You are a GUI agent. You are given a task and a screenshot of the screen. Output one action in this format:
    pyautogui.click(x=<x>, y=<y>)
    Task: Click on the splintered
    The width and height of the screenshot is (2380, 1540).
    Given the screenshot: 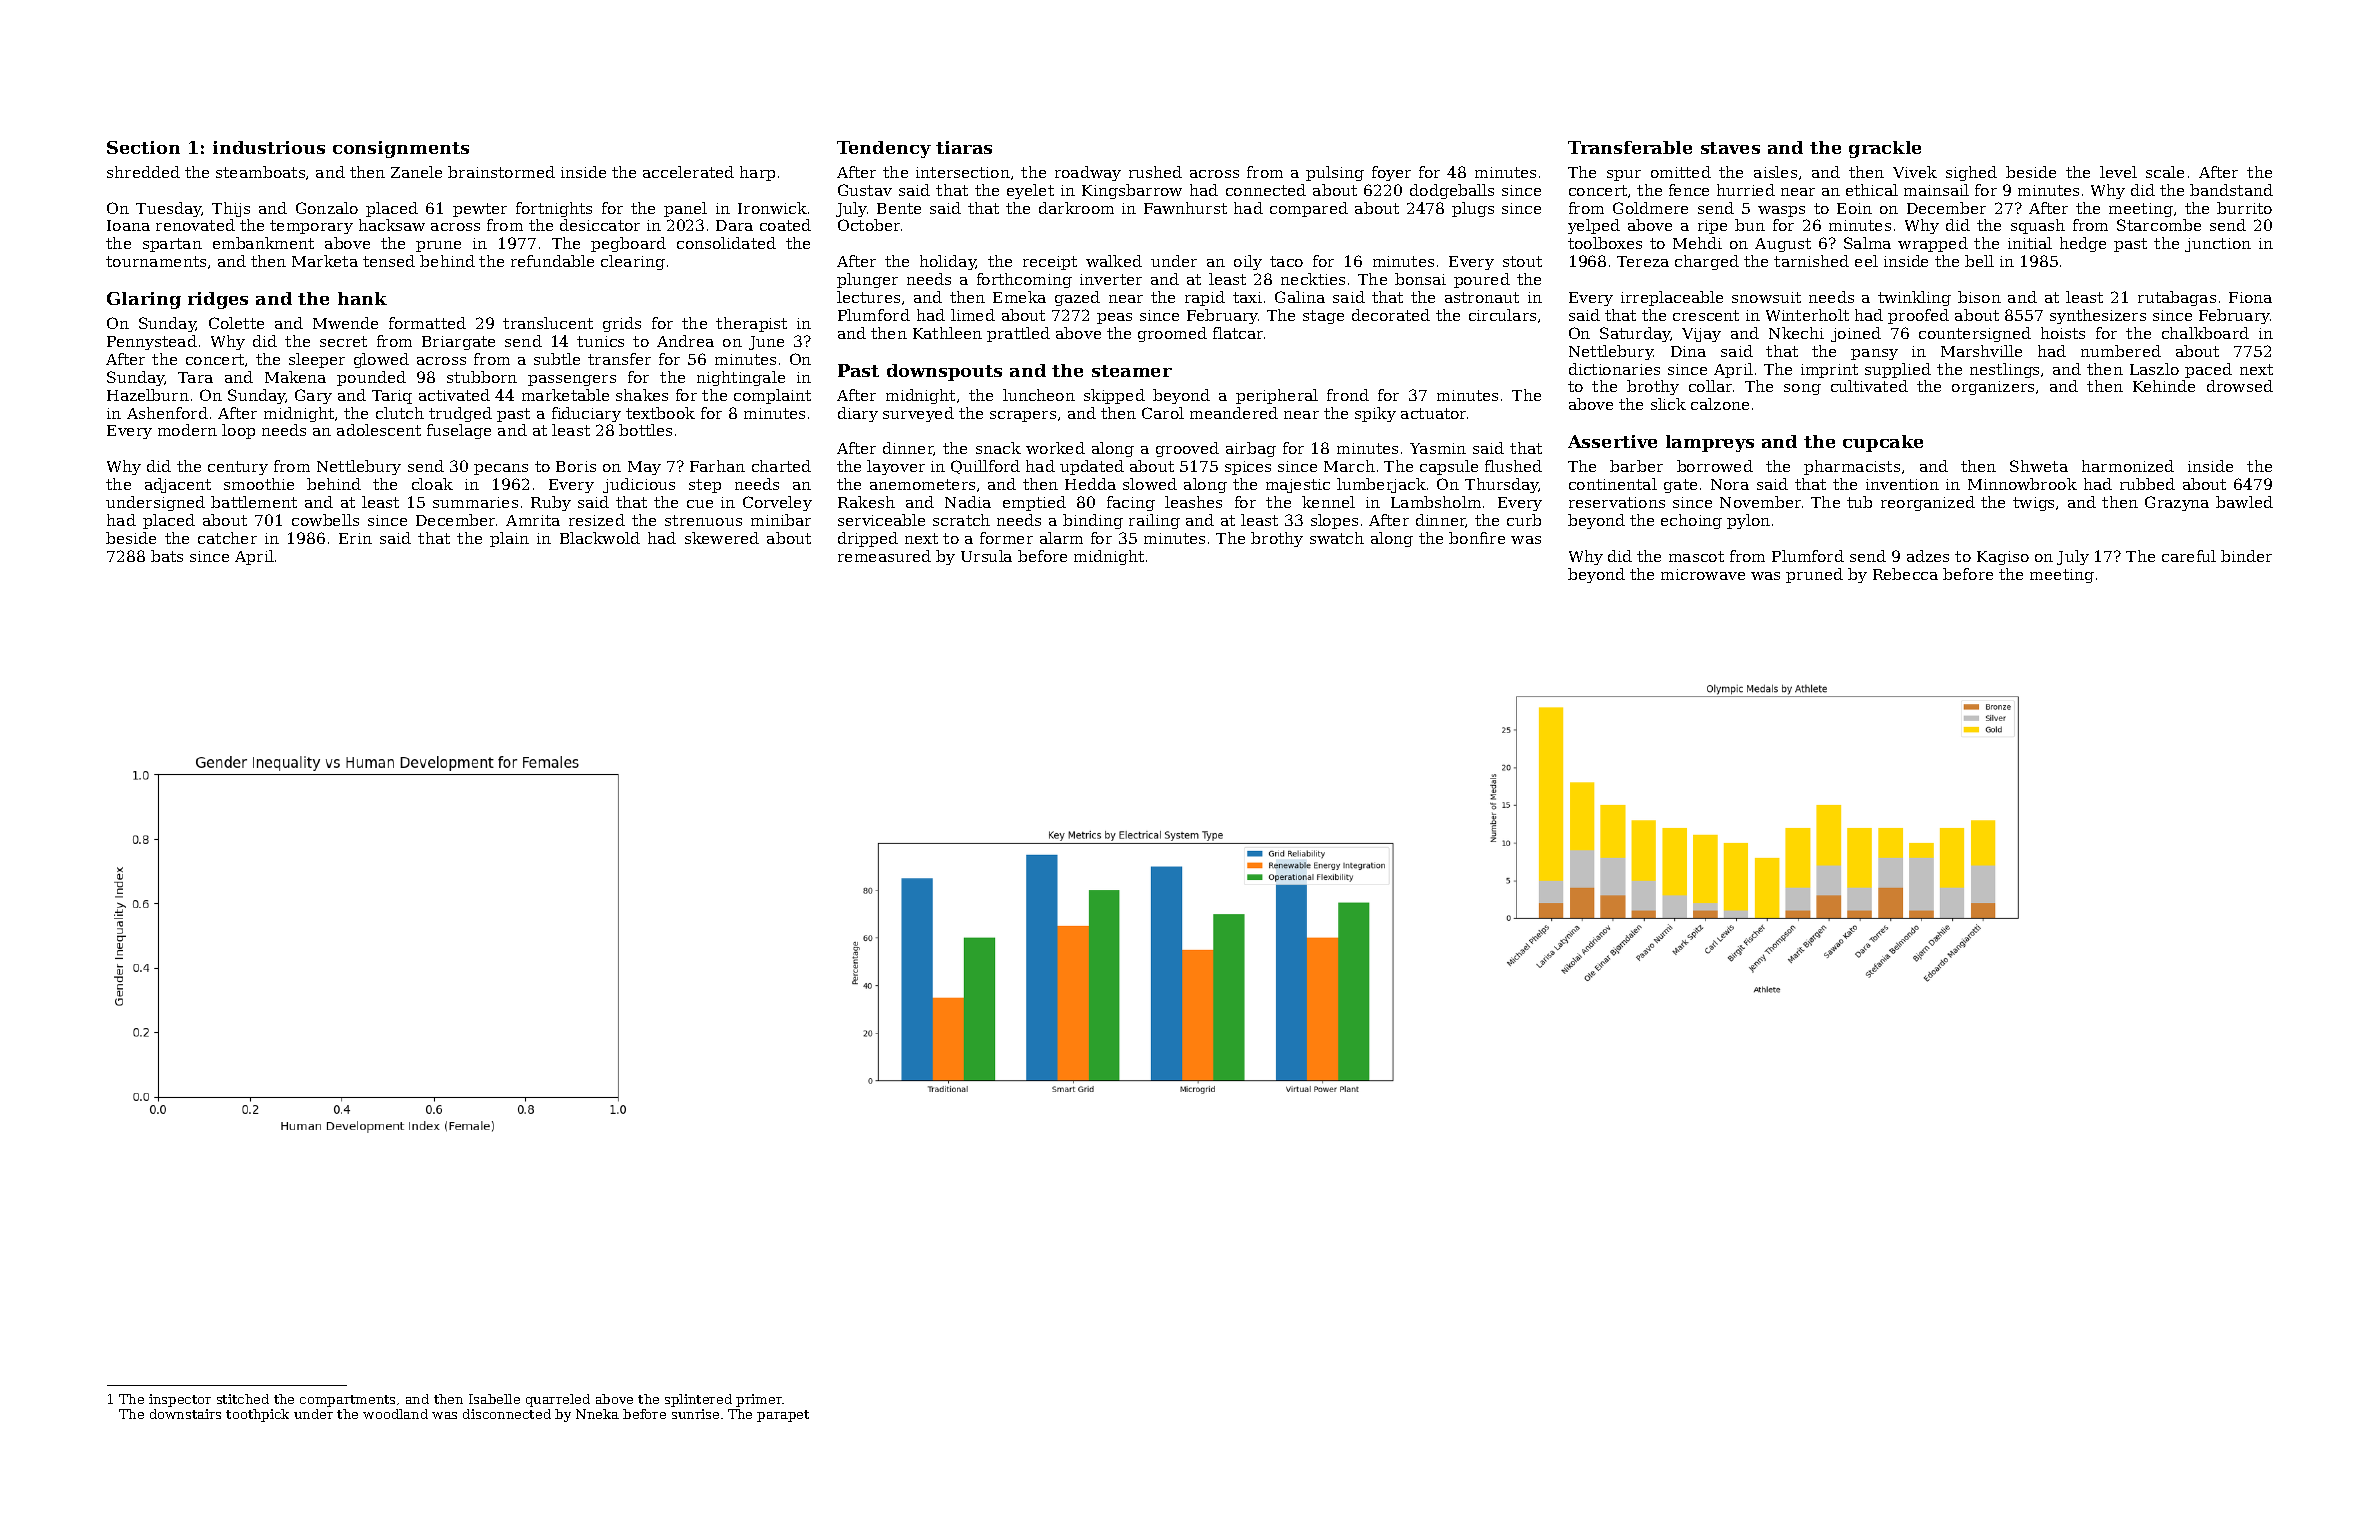 What is the action you would take?
    pyautogui.click(x=698, y=1400)
